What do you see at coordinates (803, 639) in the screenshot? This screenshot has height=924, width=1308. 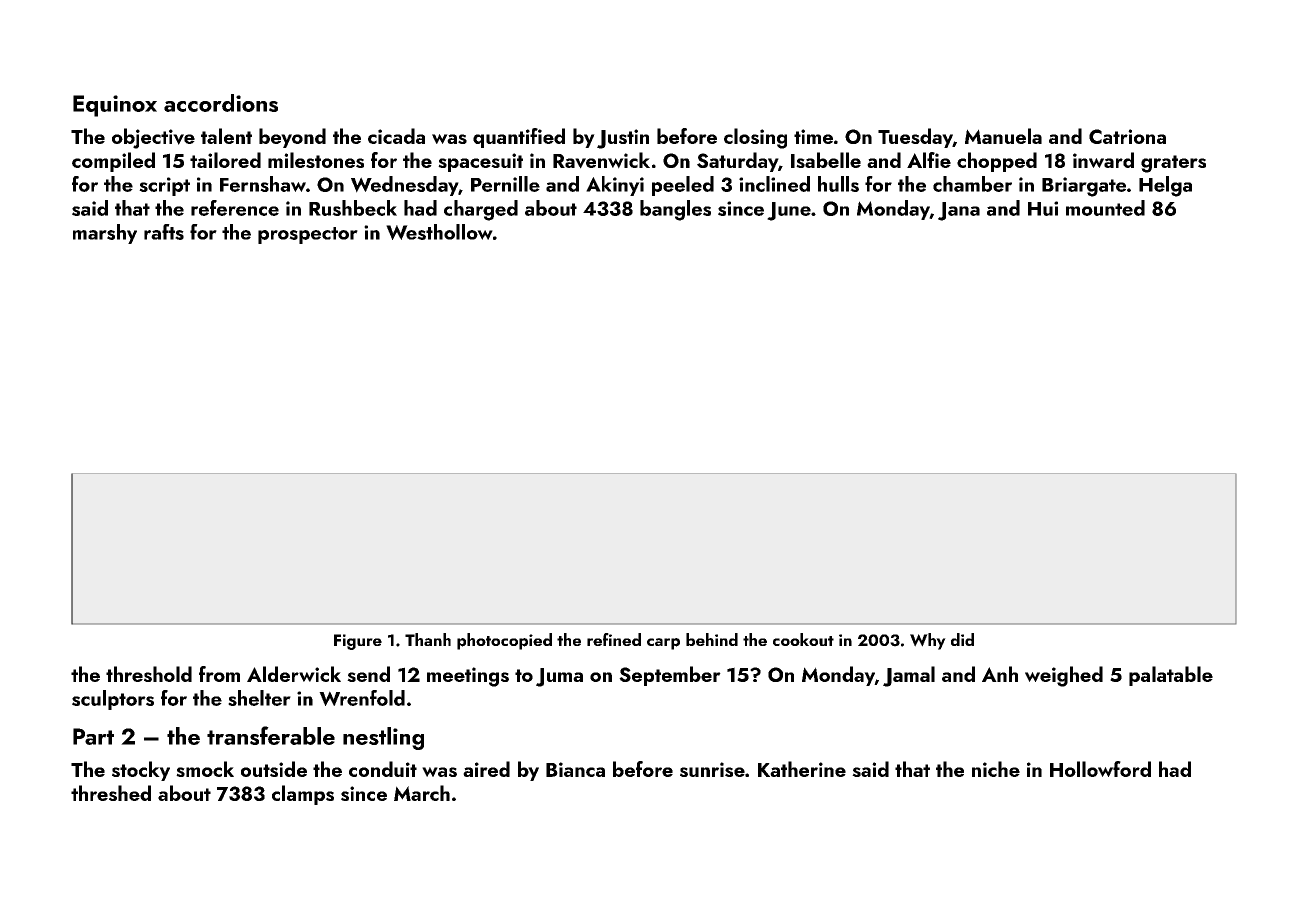 I see `cookout` at bounding box center [803, 639].
